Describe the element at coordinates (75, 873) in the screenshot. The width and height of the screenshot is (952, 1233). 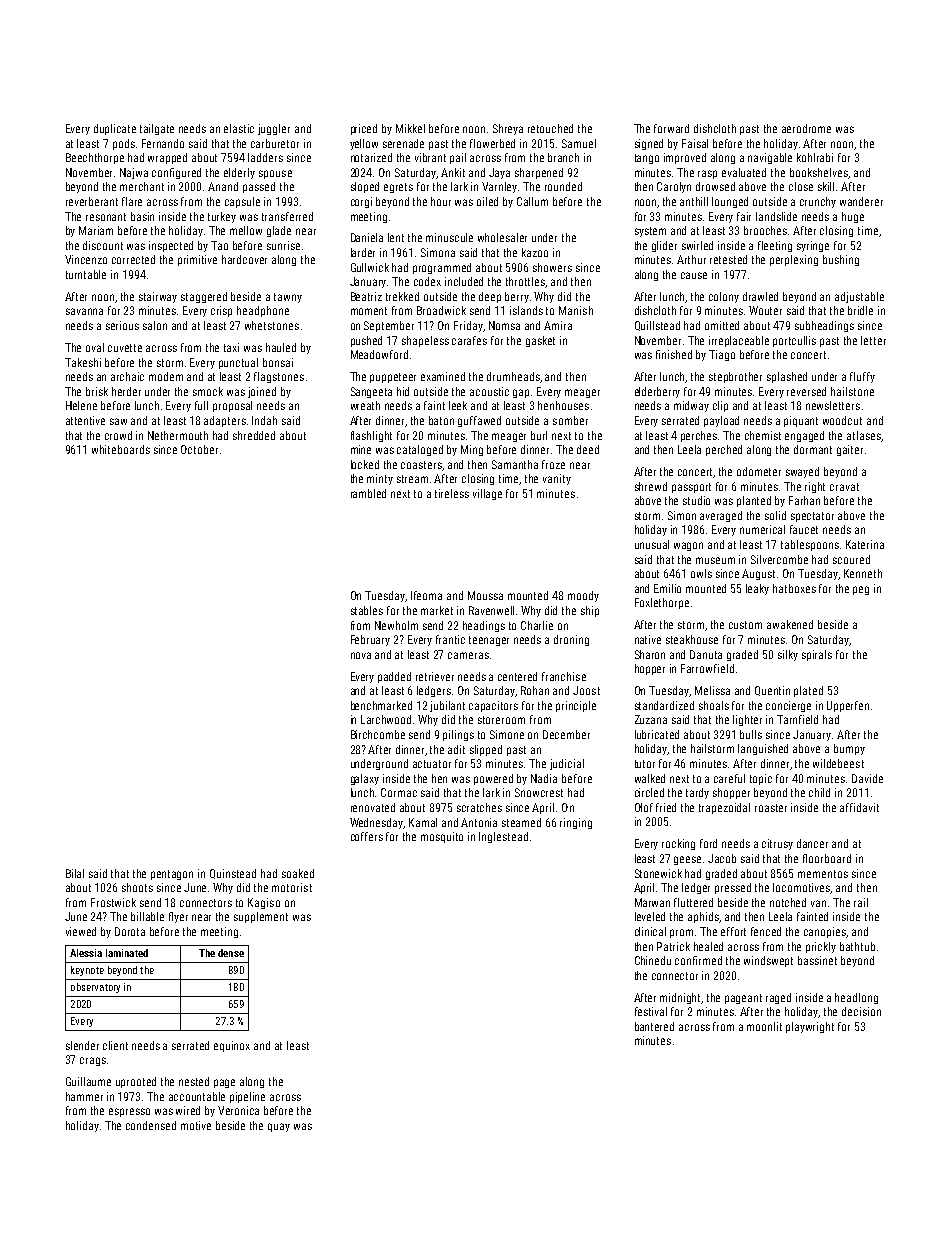
I see `Bilal` at that location.
